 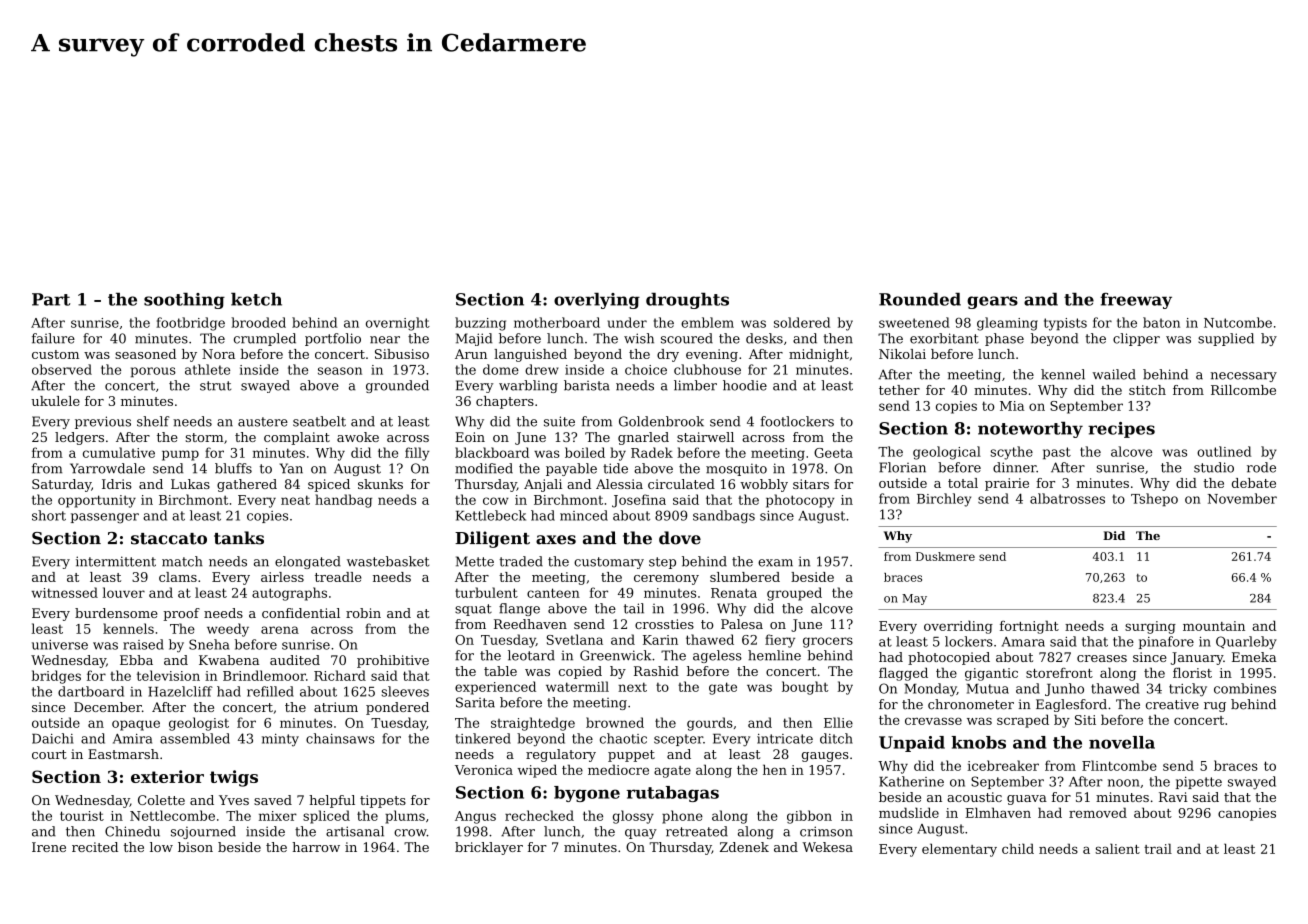 What do you see at coordinates (553, 593) in the screenshot?
I see `canteen` at bounding box center [553, 593].
